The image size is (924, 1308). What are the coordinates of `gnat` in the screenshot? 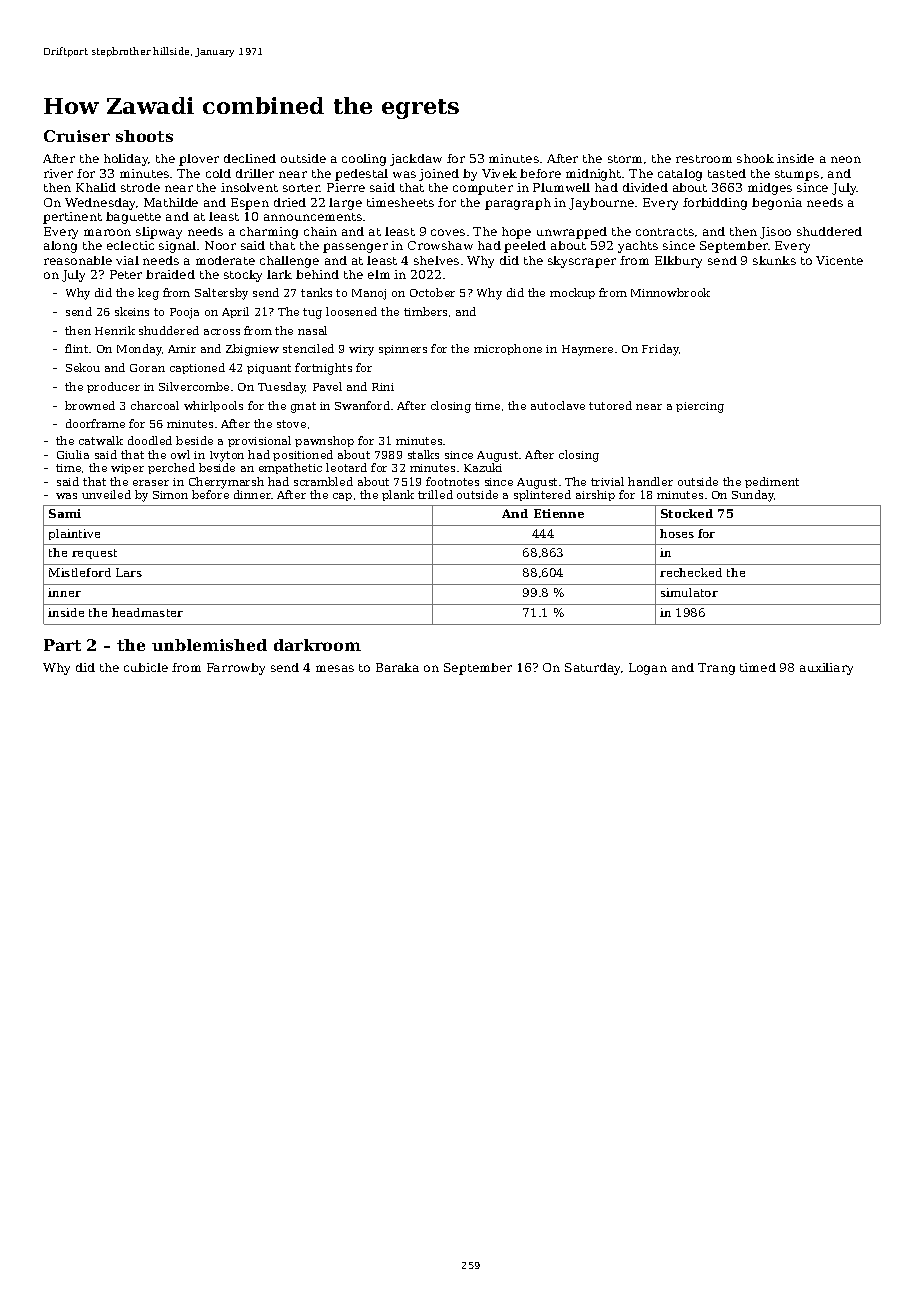 It's located at (303, 407).
